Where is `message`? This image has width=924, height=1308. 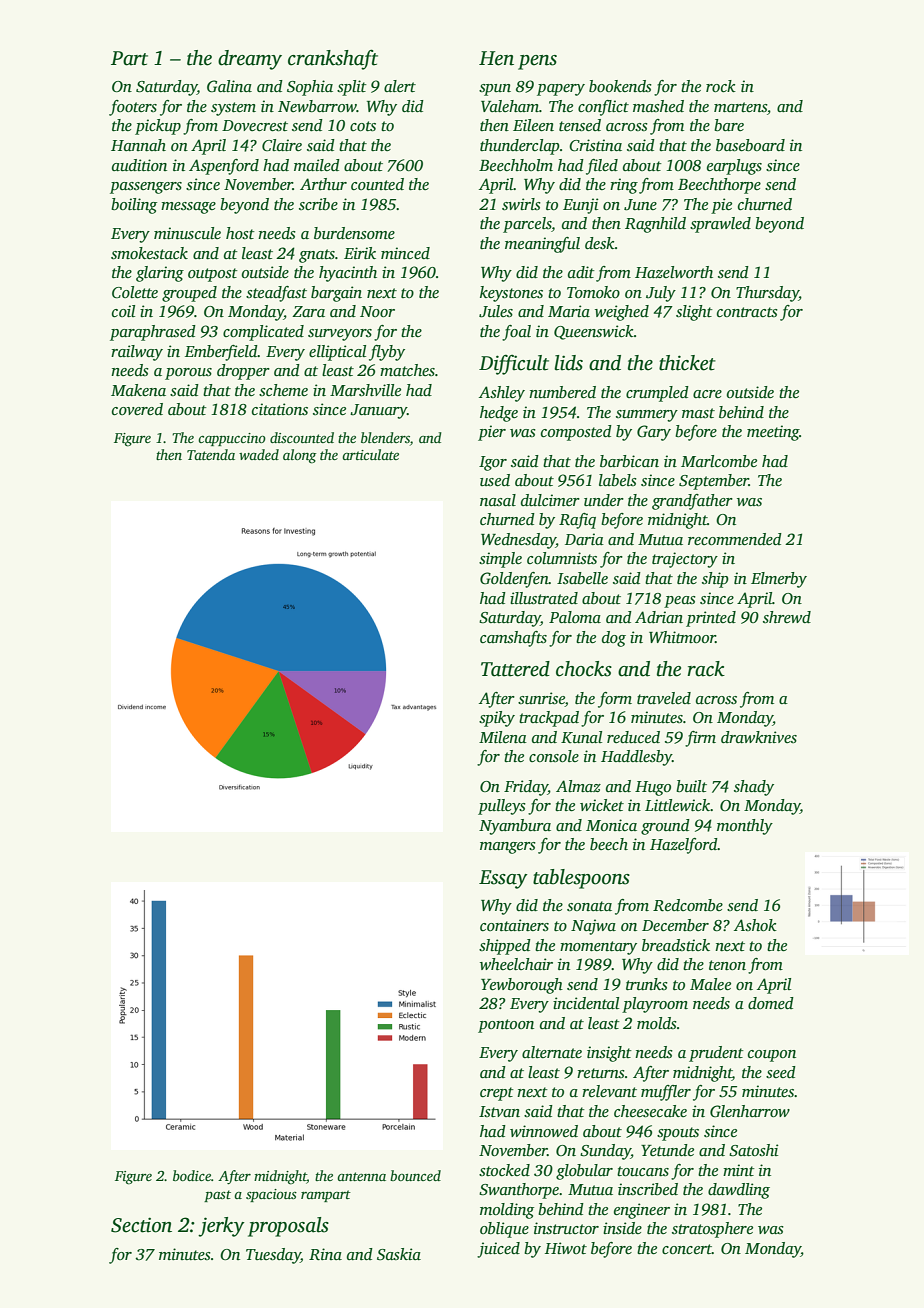
message is located at coordinates (188, 208).
